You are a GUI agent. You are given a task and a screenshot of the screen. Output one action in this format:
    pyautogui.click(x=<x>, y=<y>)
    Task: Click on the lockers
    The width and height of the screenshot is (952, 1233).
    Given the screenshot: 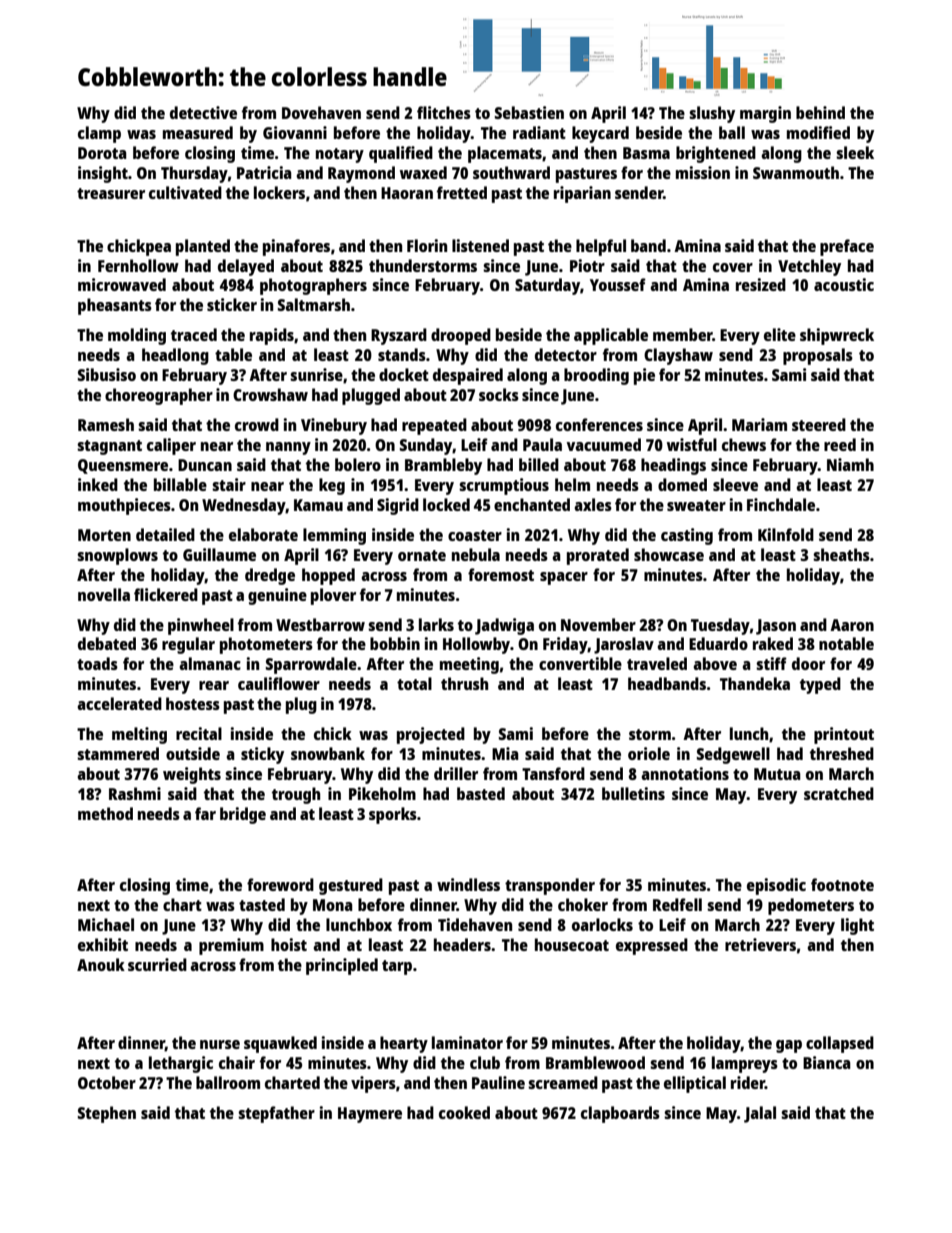 What is the action you would take?
    pyautogui.click(x=279, y=192)
